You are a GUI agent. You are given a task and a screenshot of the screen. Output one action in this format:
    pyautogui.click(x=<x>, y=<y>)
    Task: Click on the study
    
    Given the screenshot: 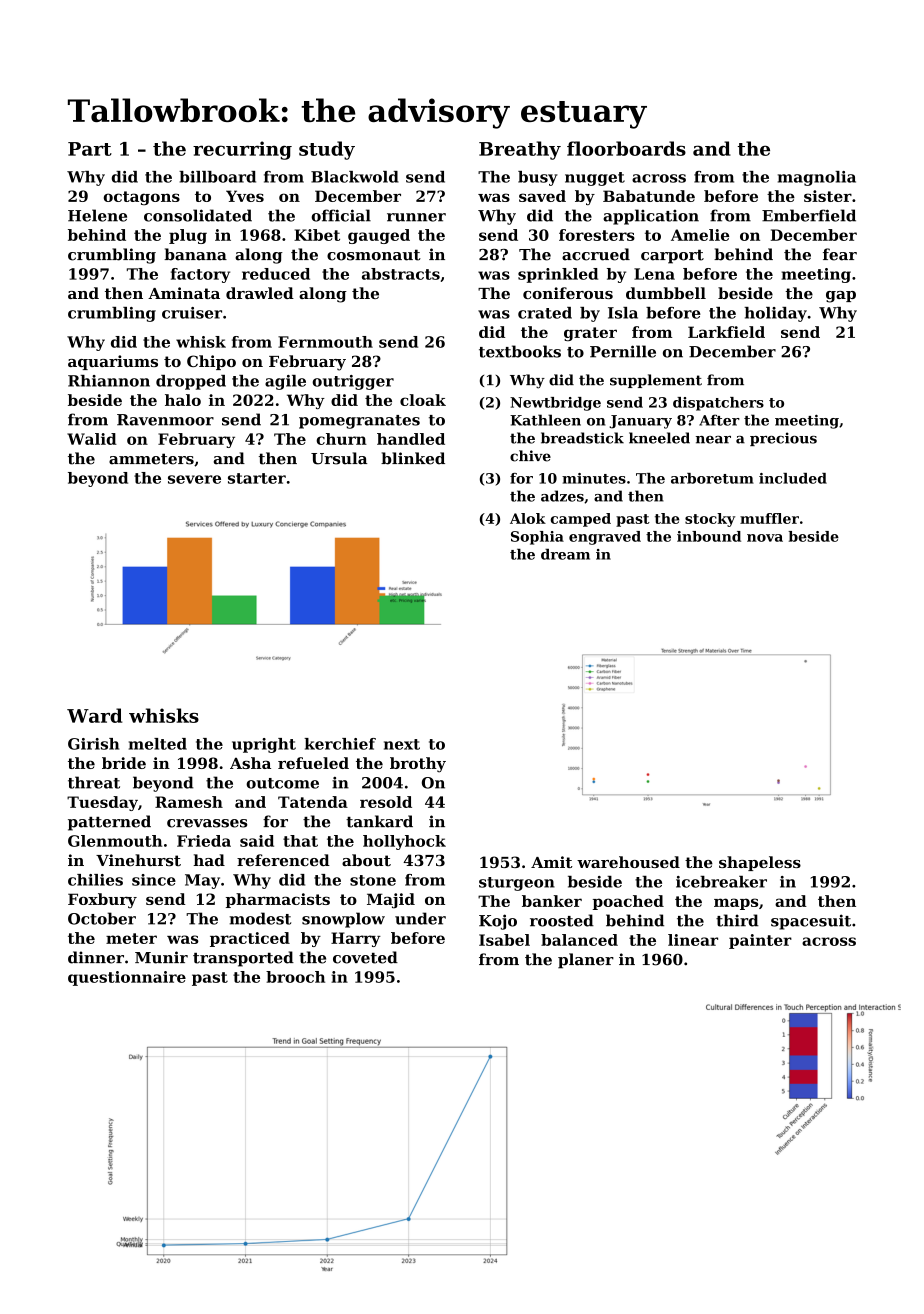 What is the action you would take?
    pyautogui.click(x=327, y=150)
